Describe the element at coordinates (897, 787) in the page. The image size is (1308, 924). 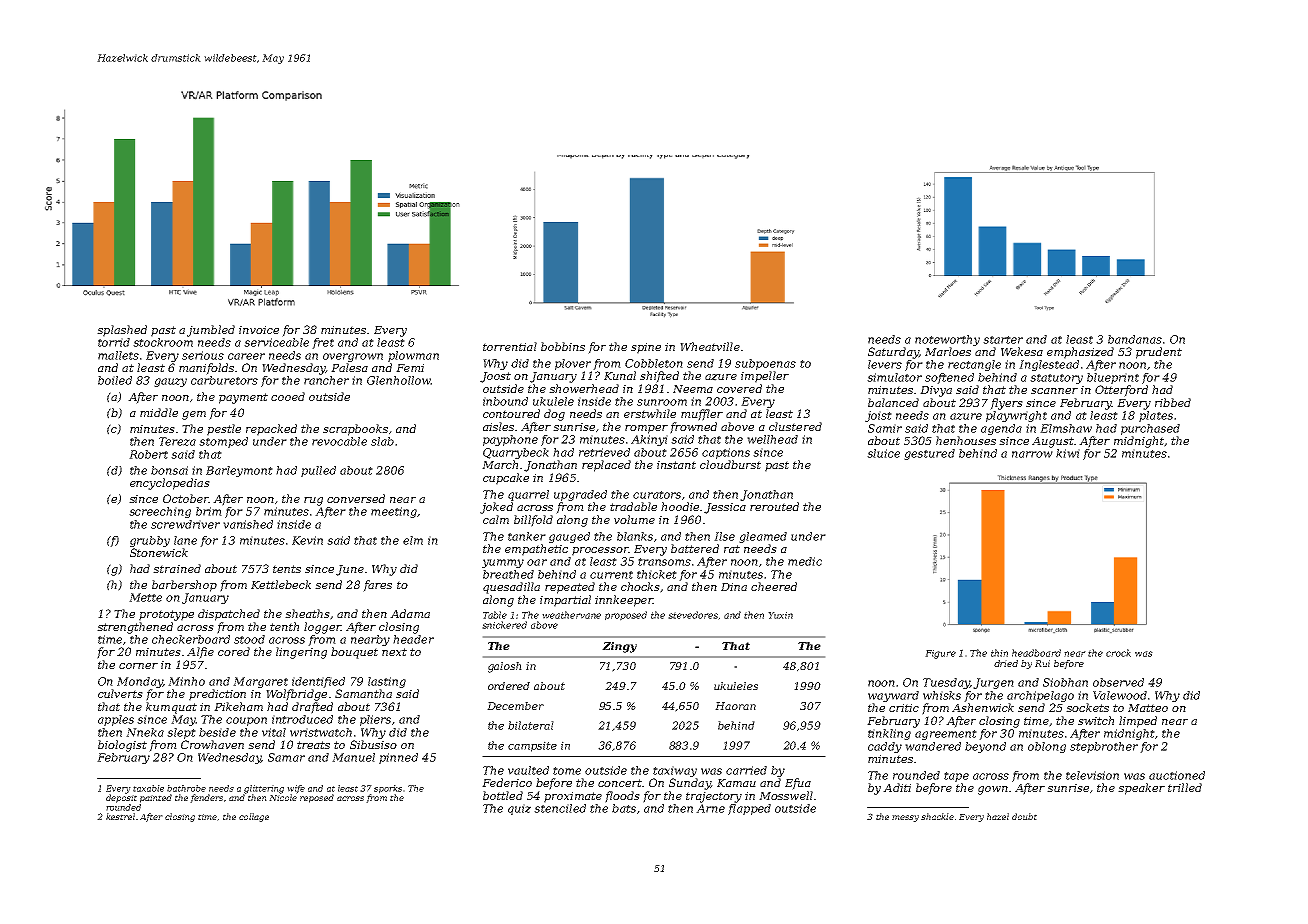
I see `Aditi` at that location.
